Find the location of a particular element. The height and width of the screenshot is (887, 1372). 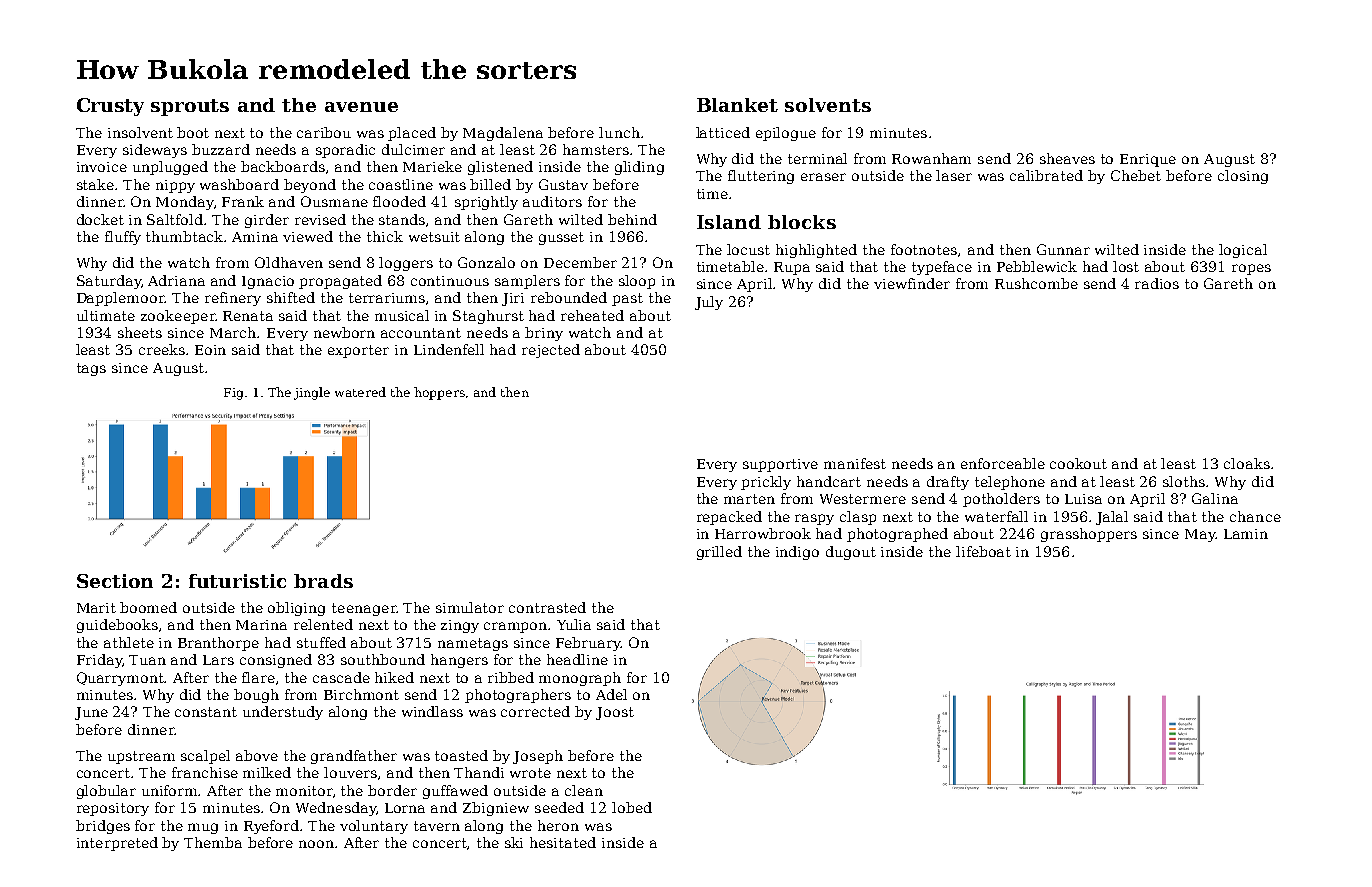

Joost is located at coordinates (615, 713).
